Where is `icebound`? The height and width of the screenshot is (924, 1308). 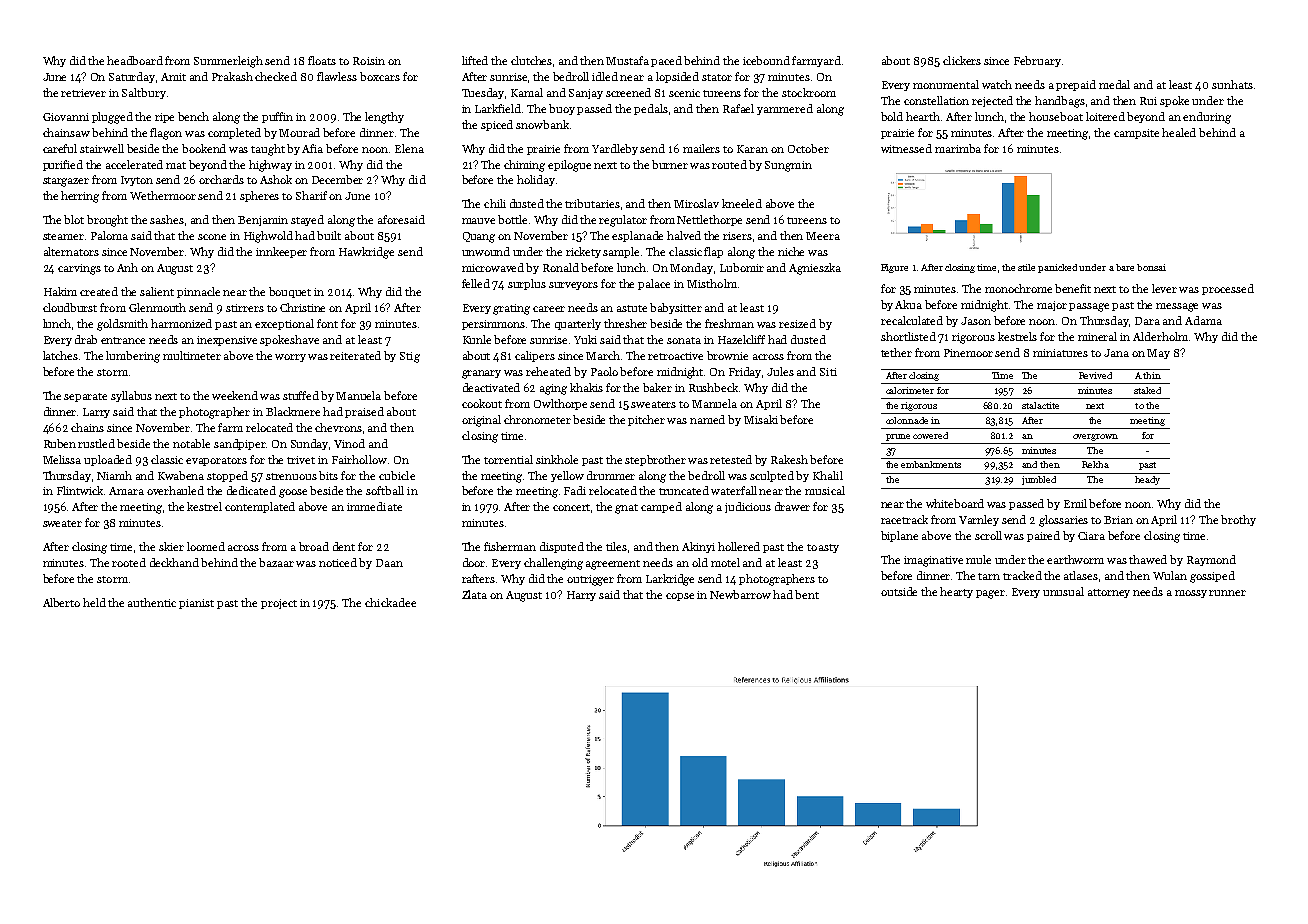
icebound is located at coordinates (766, 60).
